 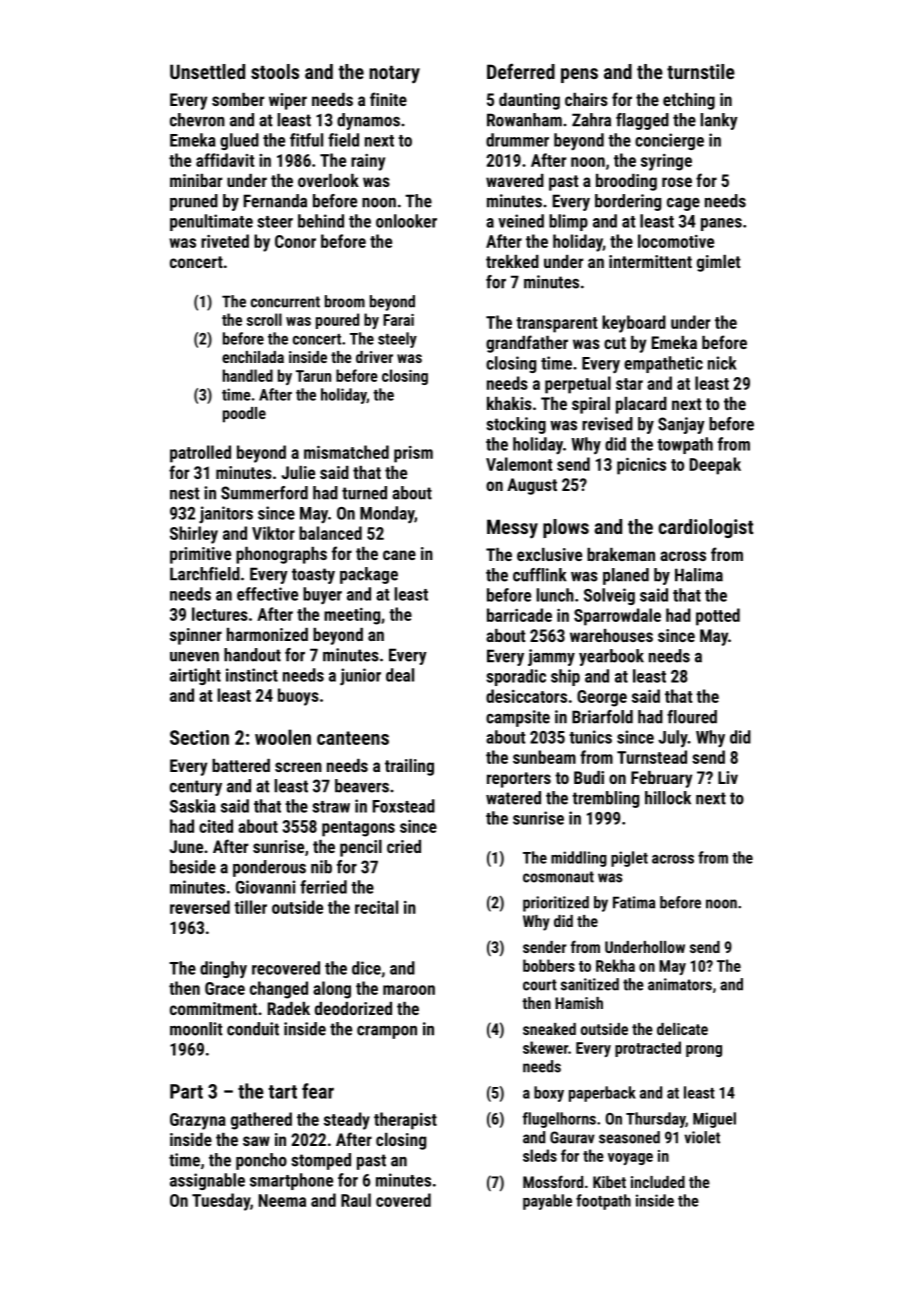 I want to click on glued, so click(x=239, y=141).
